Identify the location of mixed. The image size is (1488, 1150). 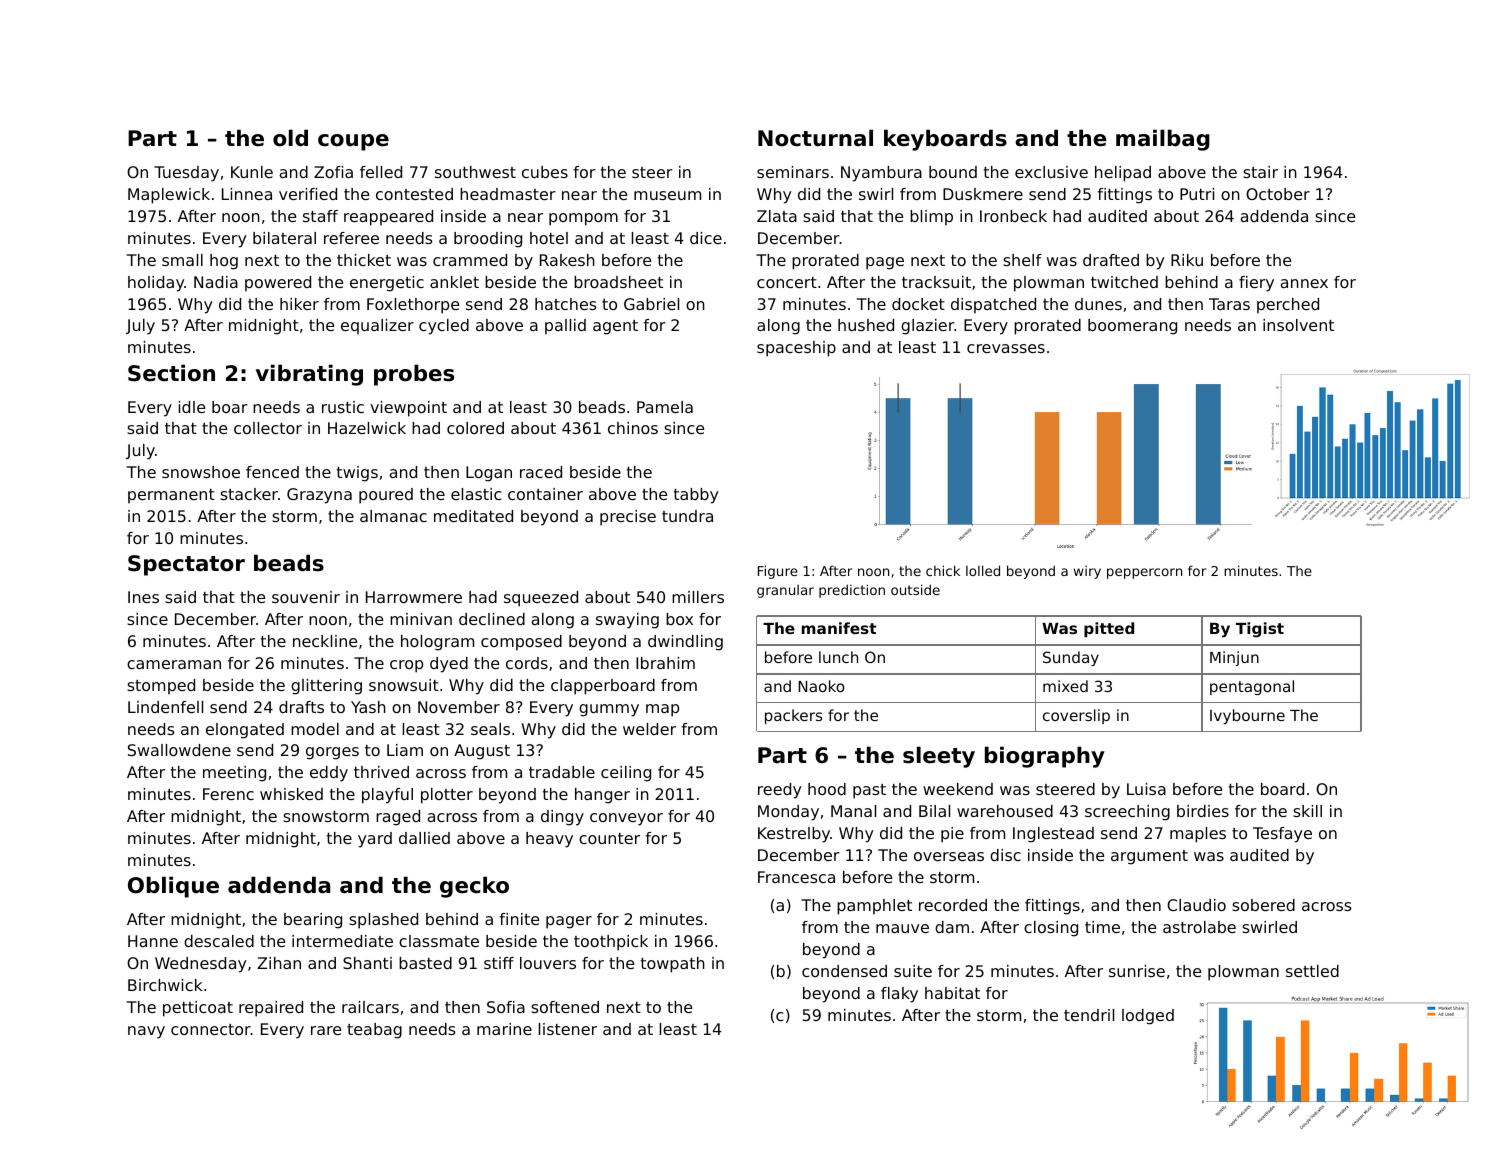
(1065, 686).
